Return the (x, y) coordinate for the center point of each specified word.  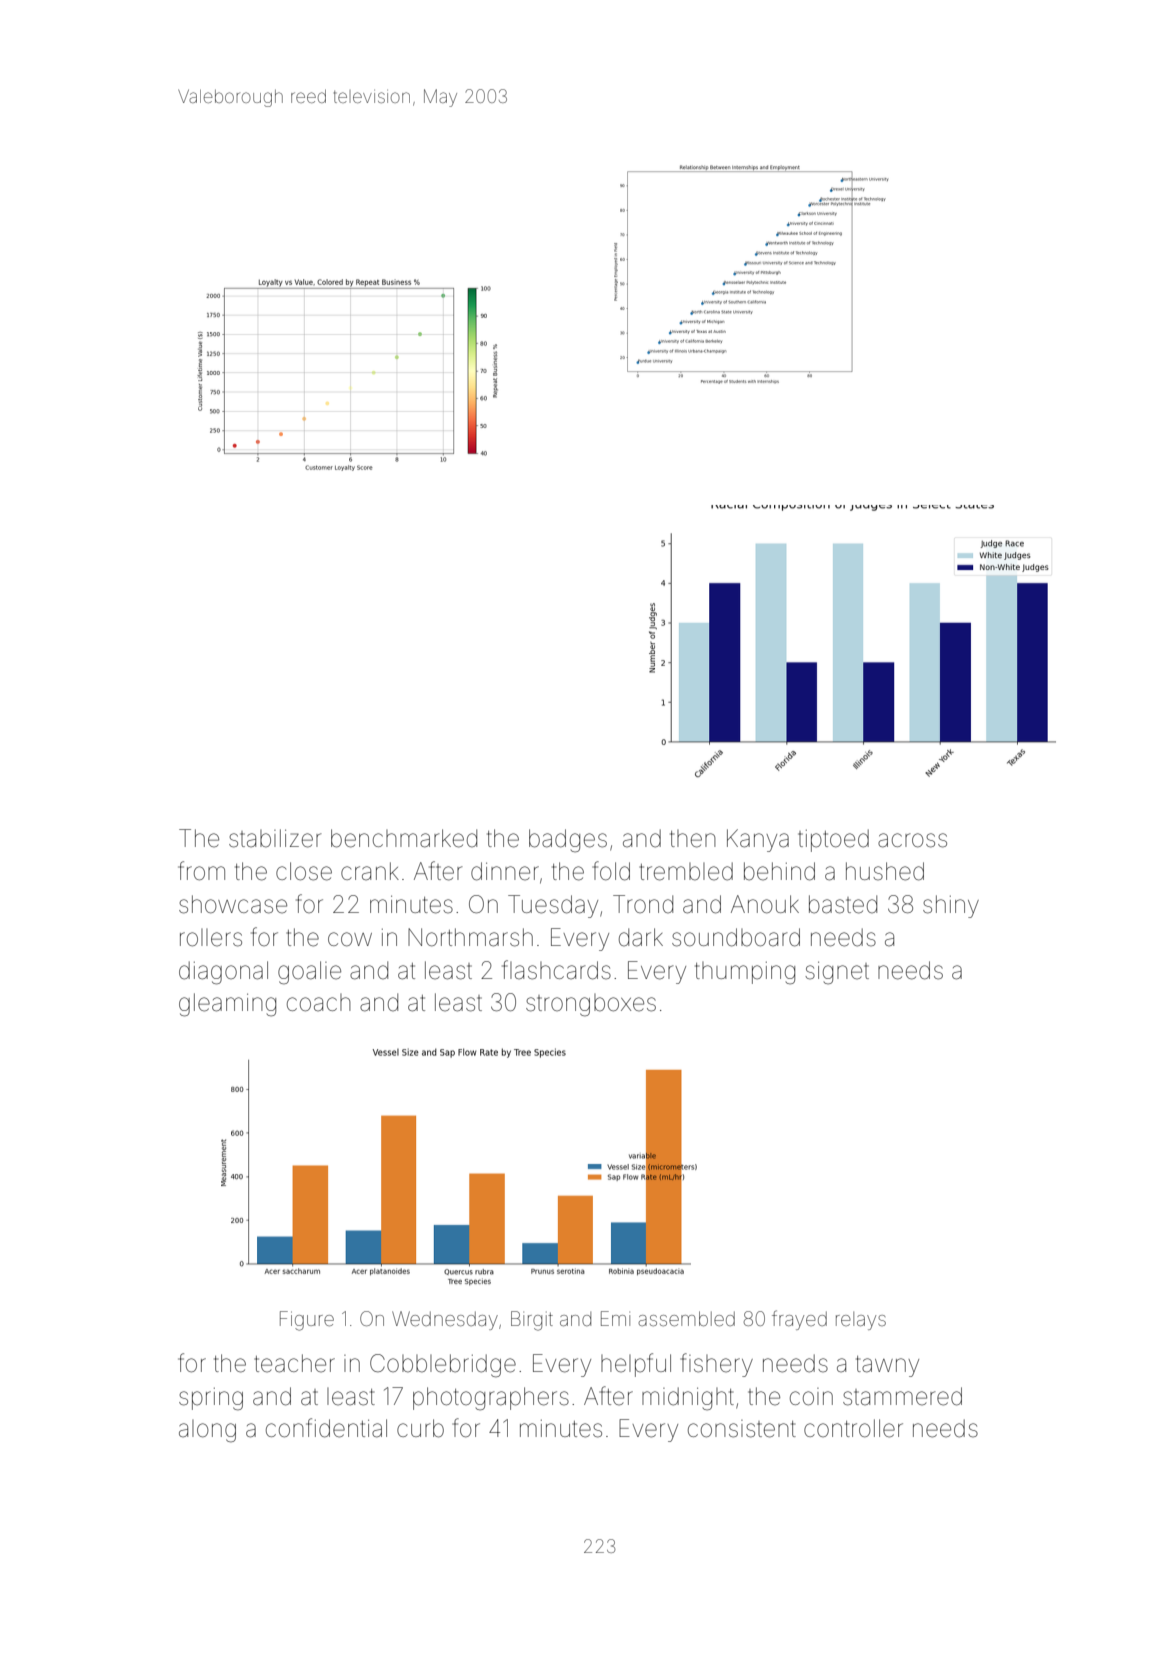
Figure (307, 1321)
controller (853, 1428)
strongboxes (591, 1005)
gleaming (227, 1005)
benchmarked (404, 838)
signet (837, 973)
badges (568, 841)
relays (861, 1321)
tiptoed (833, 840)
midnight (688, 1399)
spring (211, 1399)
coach (319, 1003)
